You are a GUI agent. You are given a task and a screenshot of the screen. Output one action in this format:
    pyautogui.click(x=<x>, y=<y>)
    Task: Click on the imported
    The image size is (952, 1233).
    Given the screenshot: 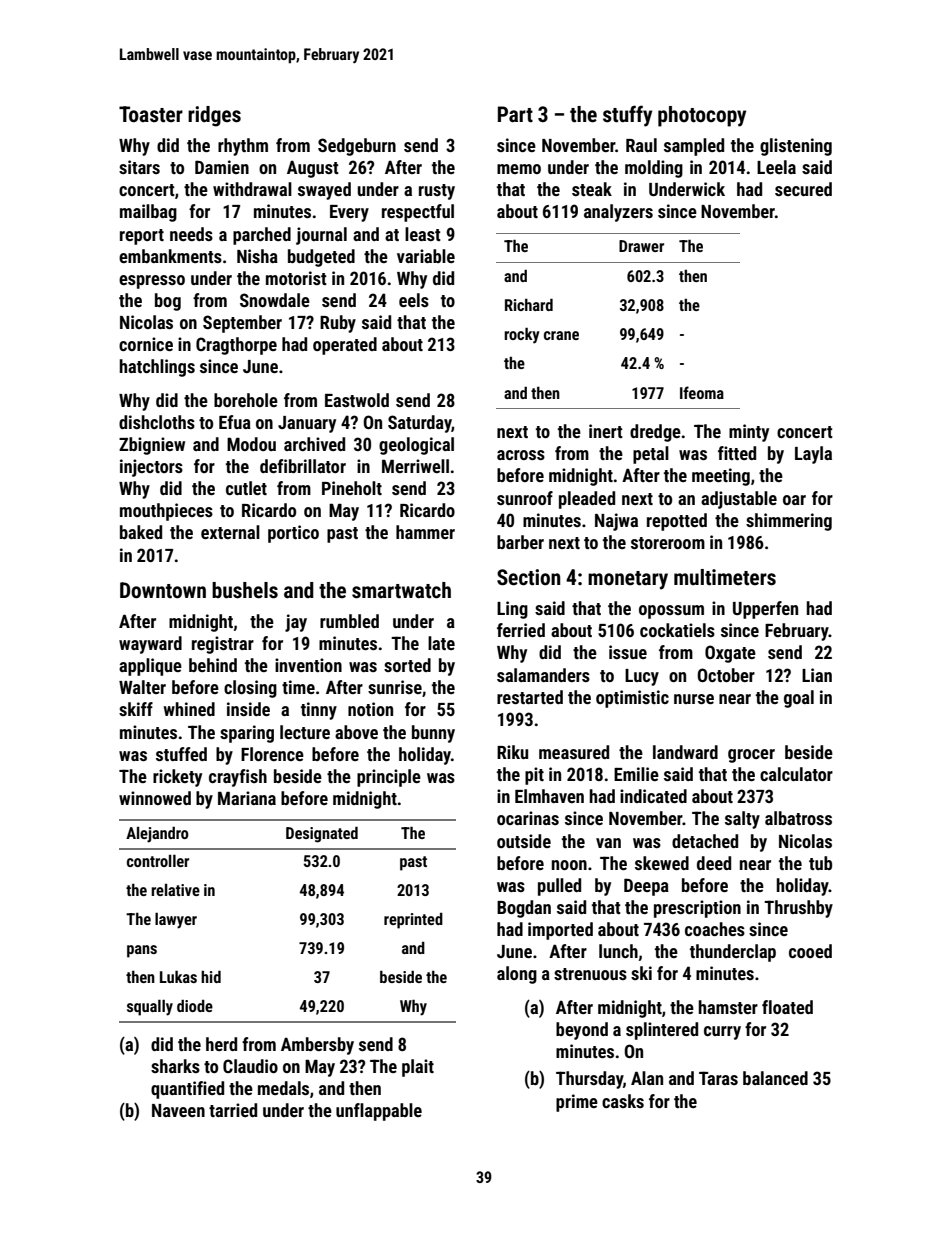 What is the action you would take?
    pyautogui.click(x=560, y=931)
